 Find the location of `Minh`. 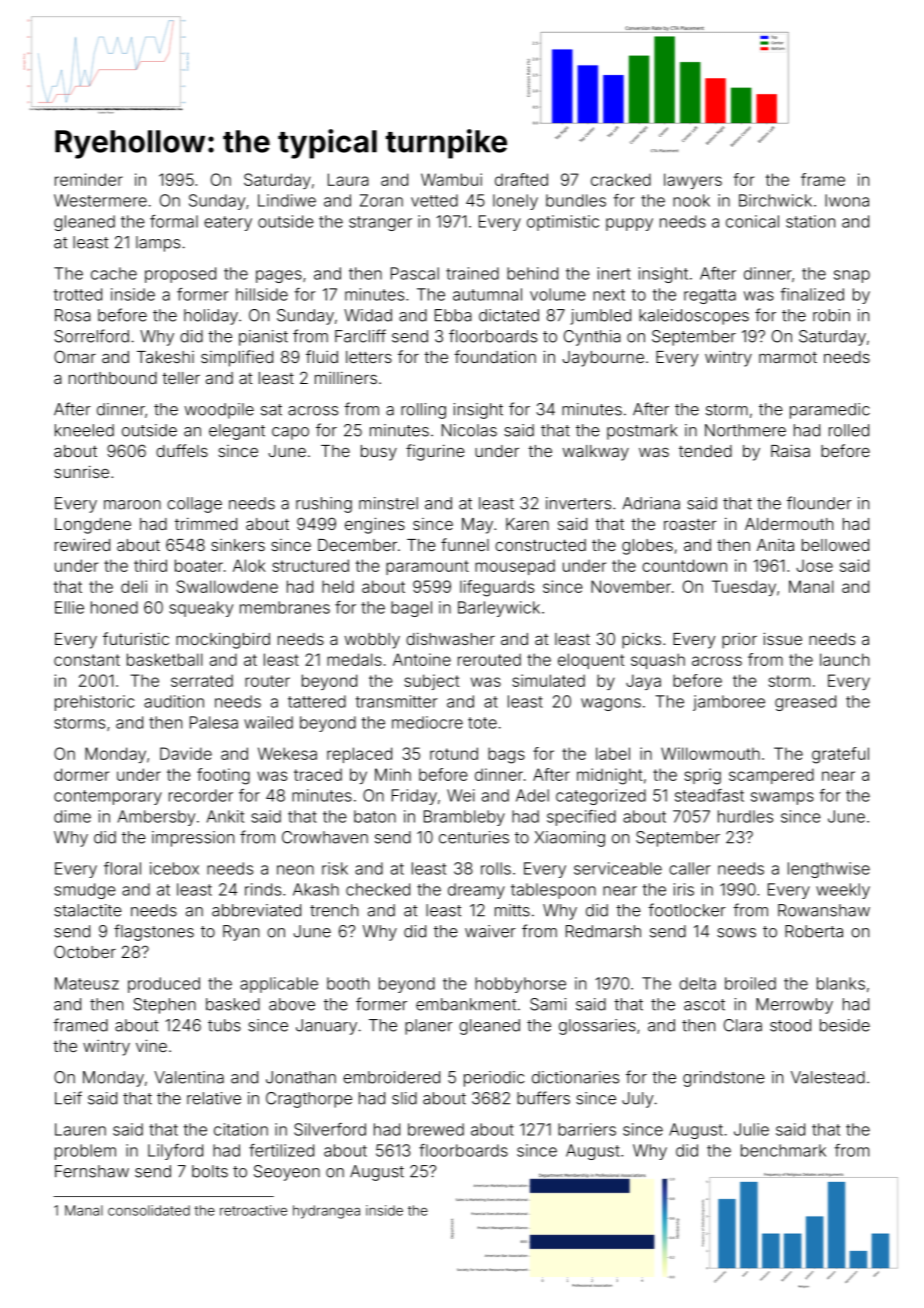

Minh is located at coordinates (393, 774).
